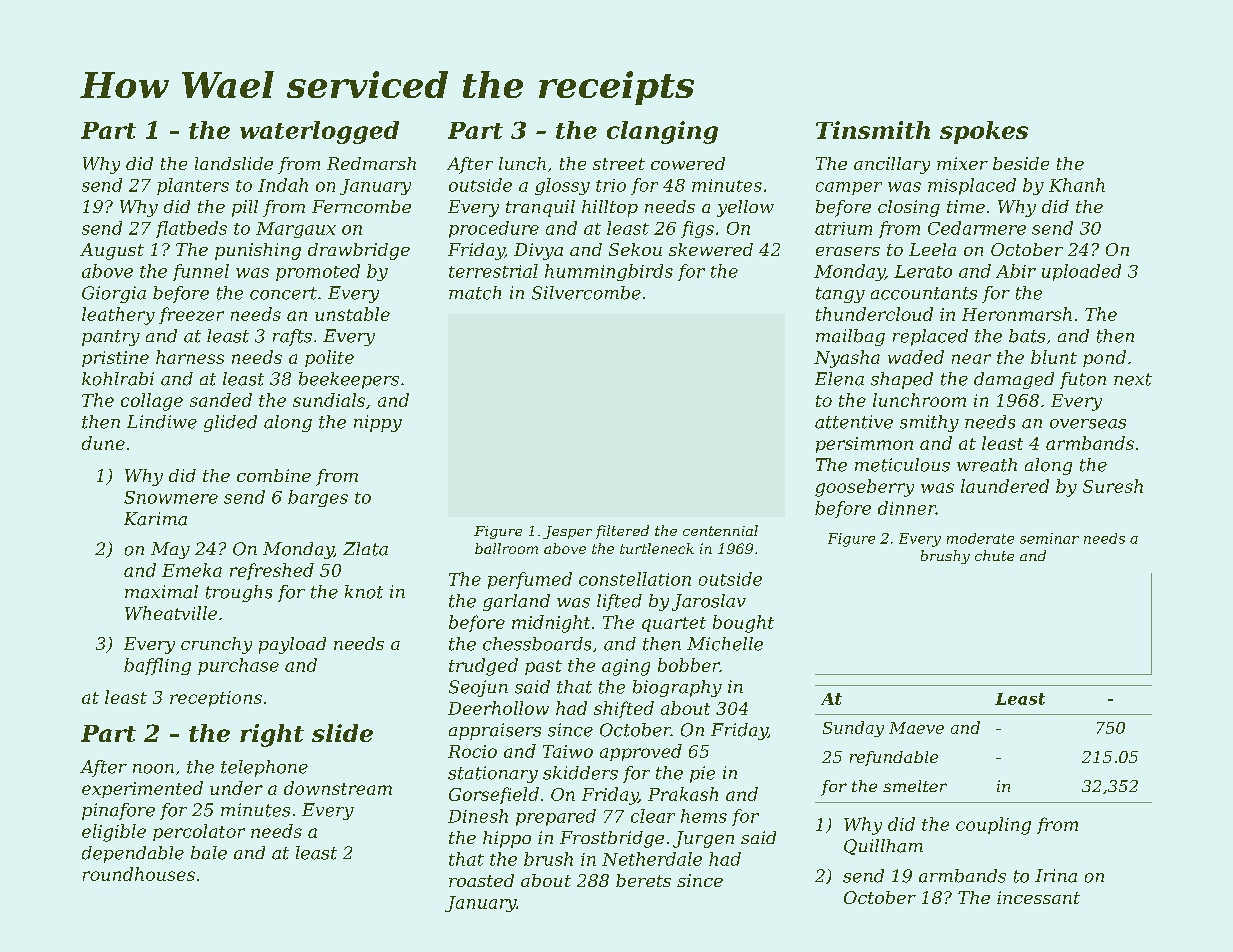  What do you see at coordinates (1038, 897) in the screenshot?
I see `incessant` at bounding box center [1038, 897].
